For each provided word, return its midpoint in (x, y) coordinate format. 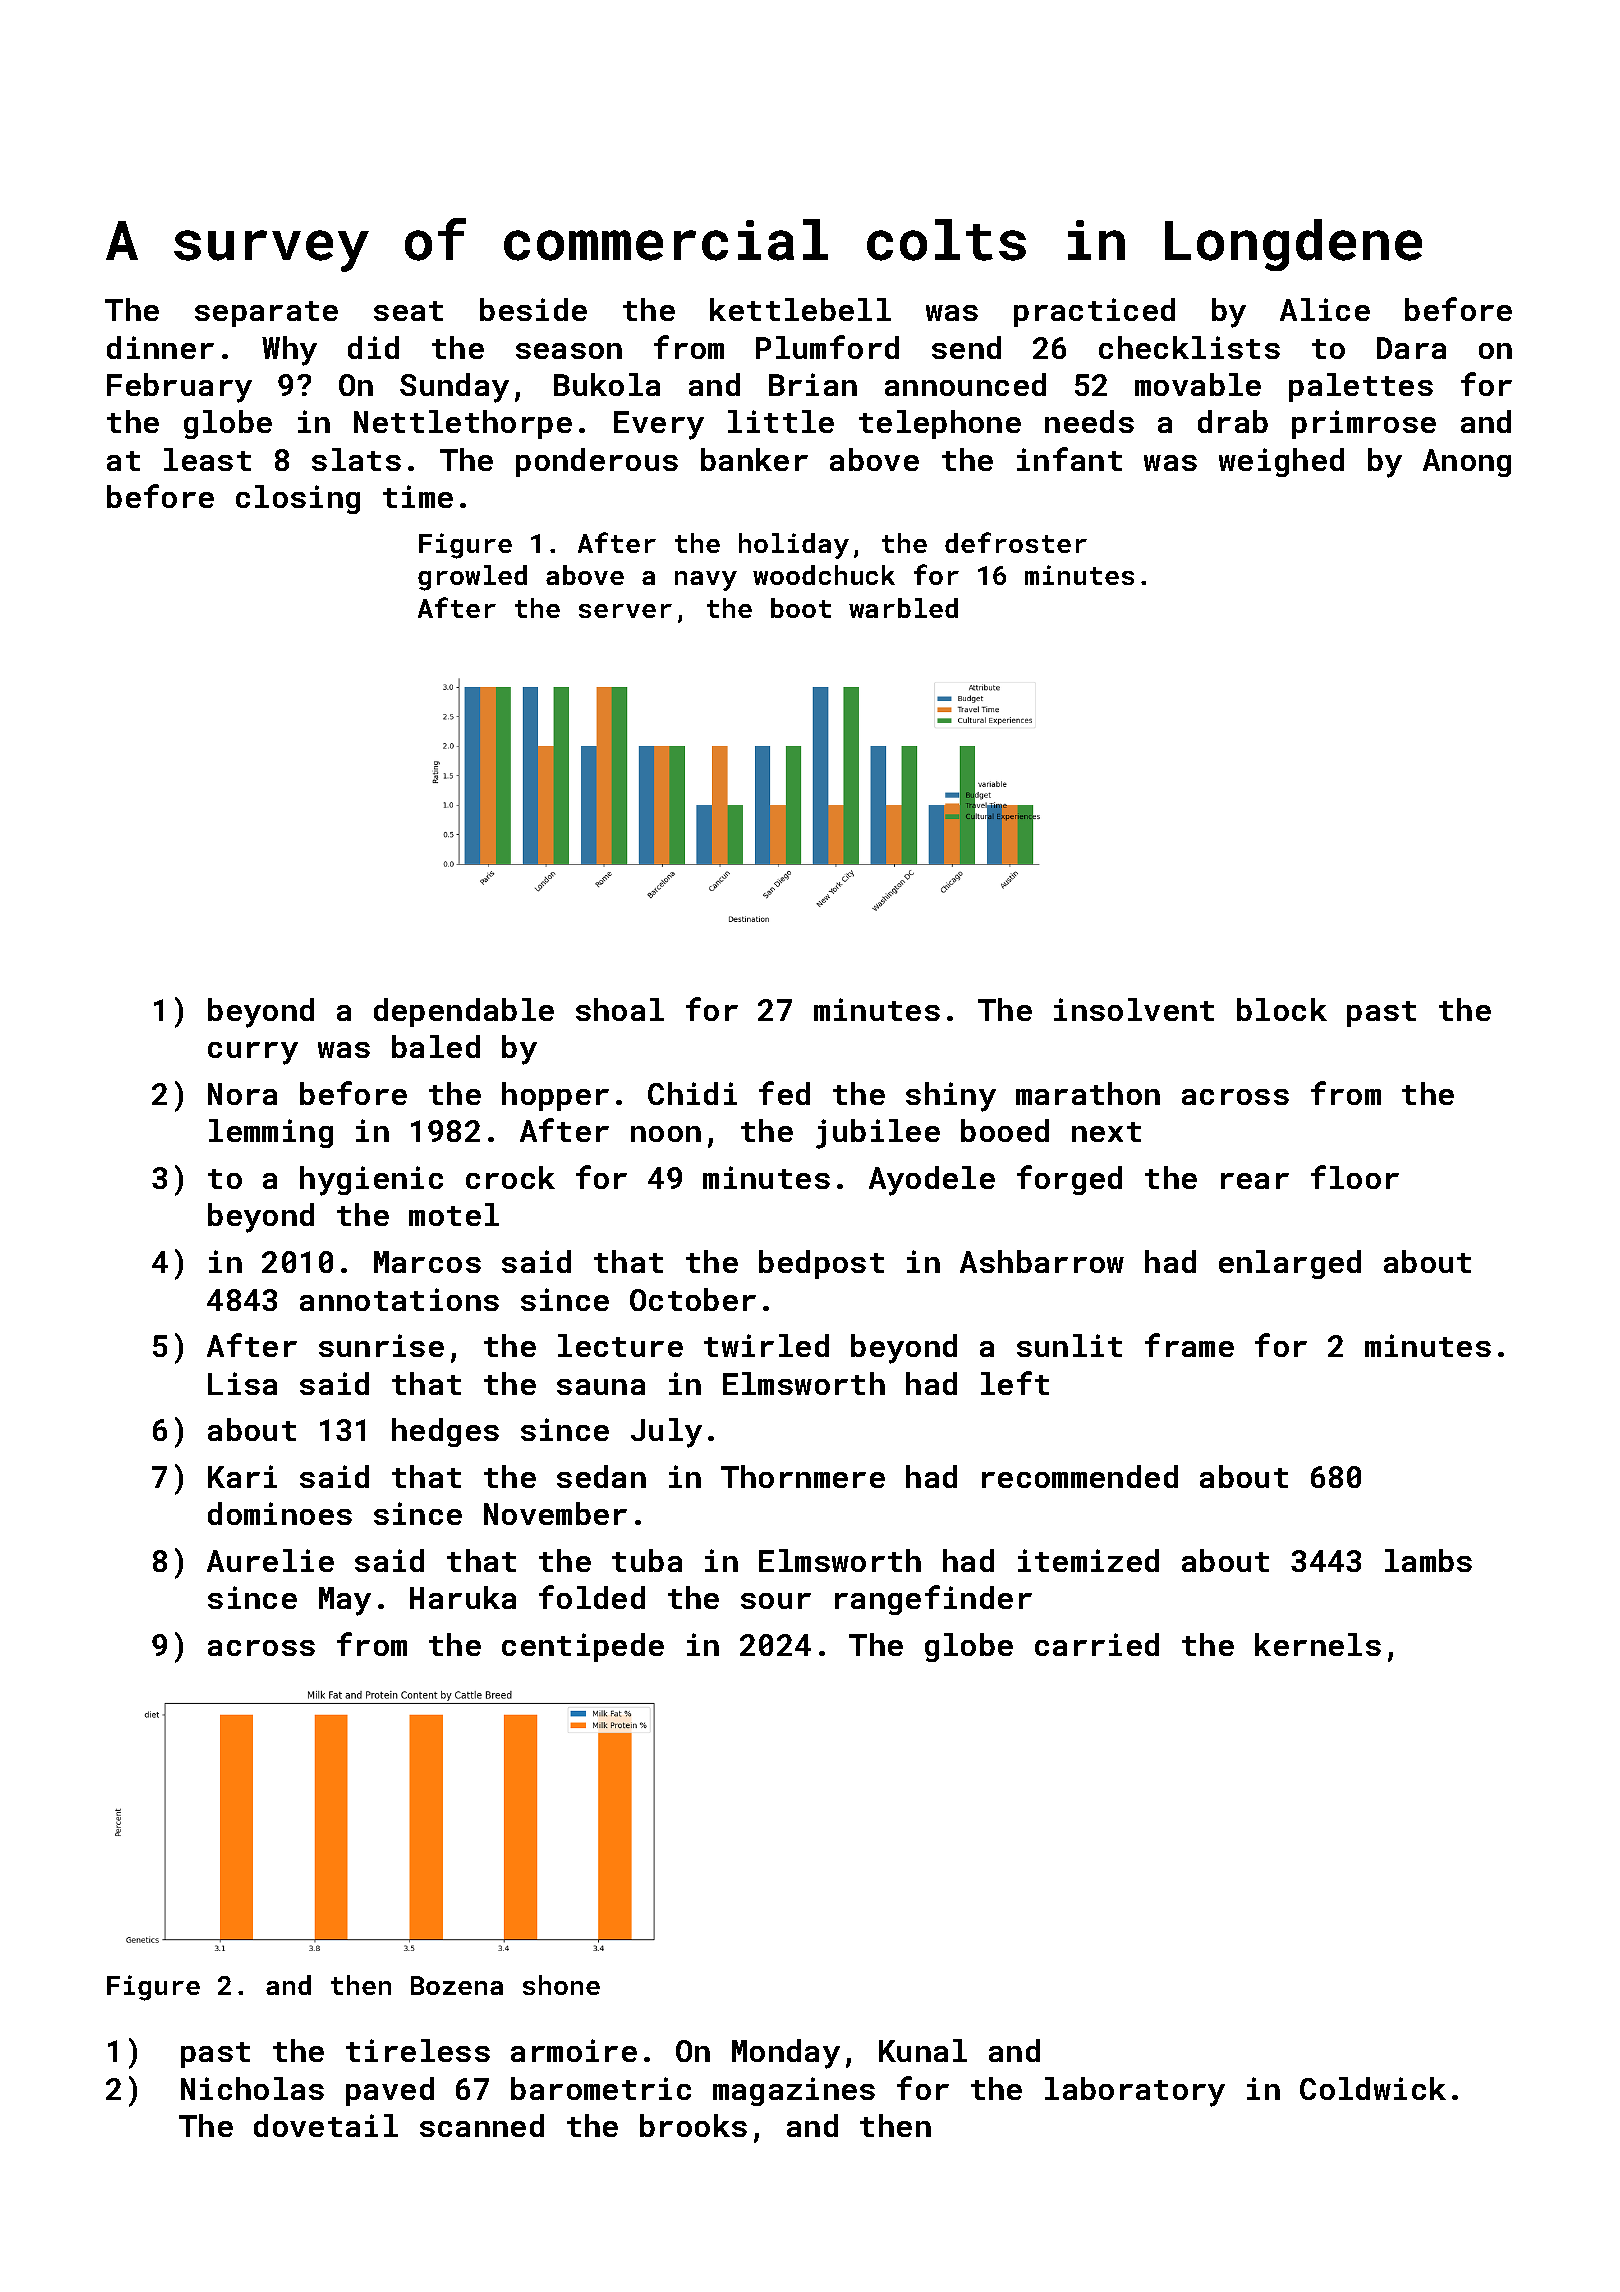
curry (253, 1053)
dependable (464, 1012)
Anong (1467, 463)
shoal (620, 1009)
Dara (1411, 348)
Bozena (457, 1985)
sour (776, 1601)
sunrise (381, 1345)
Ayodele (932, 1181)
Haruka (463, 1597)
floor (1355, 1177)
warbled (903, 608)
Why (289, 351)
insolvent (1134, 1009)
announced (965, 384)
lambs (1428, 1560)
